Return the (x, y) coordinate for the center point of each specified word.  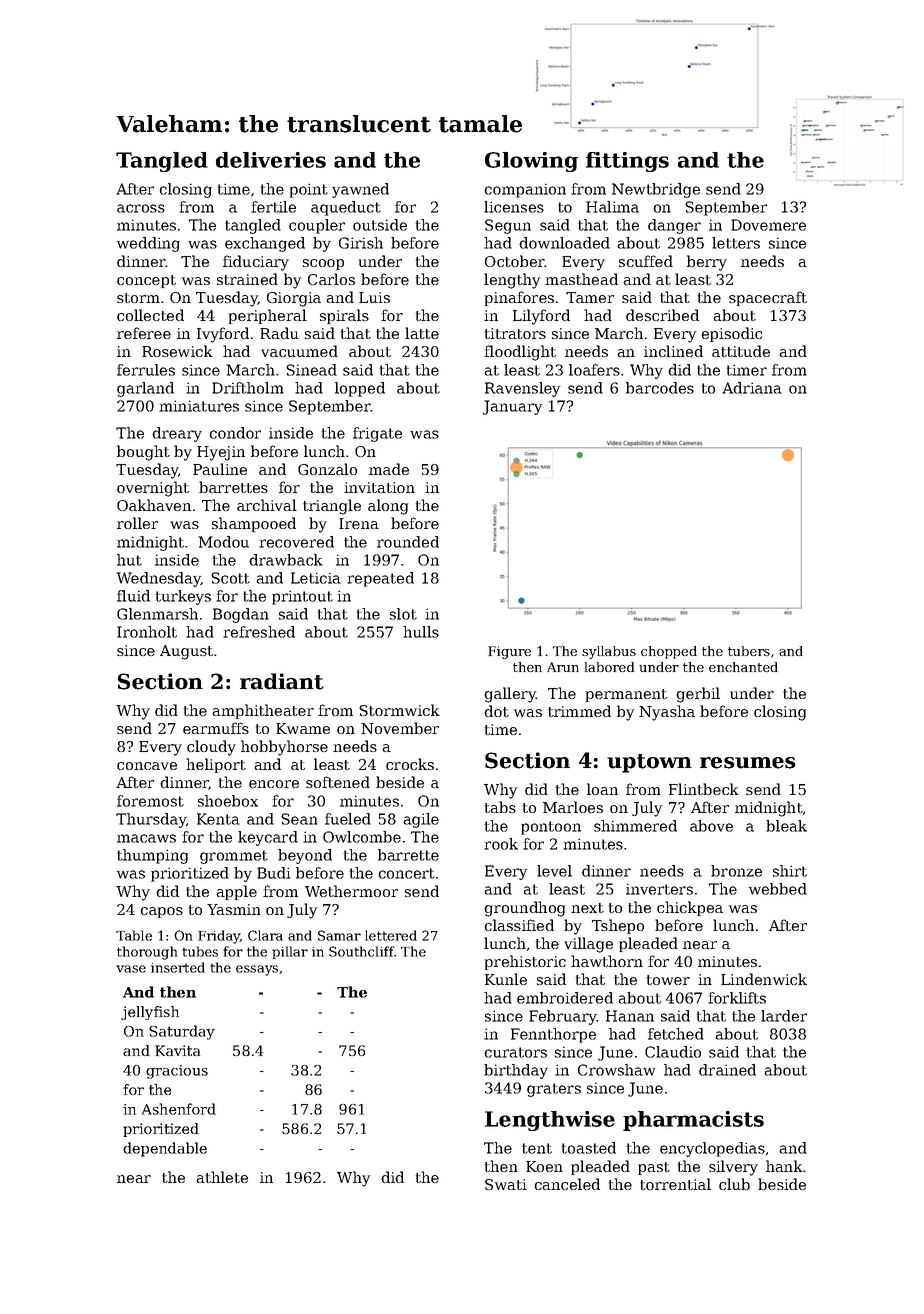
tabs (500, 807)
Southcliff (361, 951)
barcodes (660, 388)
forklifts (737, 998)
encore (274, 784)
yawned (360, 190)
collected (150, 315)
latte (422, 333)
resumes (748, 763)
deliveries (271, 160)
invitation (379, 487)
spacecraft (768, 298)
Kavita (177, 1050)
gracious (177, 1072)
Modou (223, 542)
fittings (627, 162)
